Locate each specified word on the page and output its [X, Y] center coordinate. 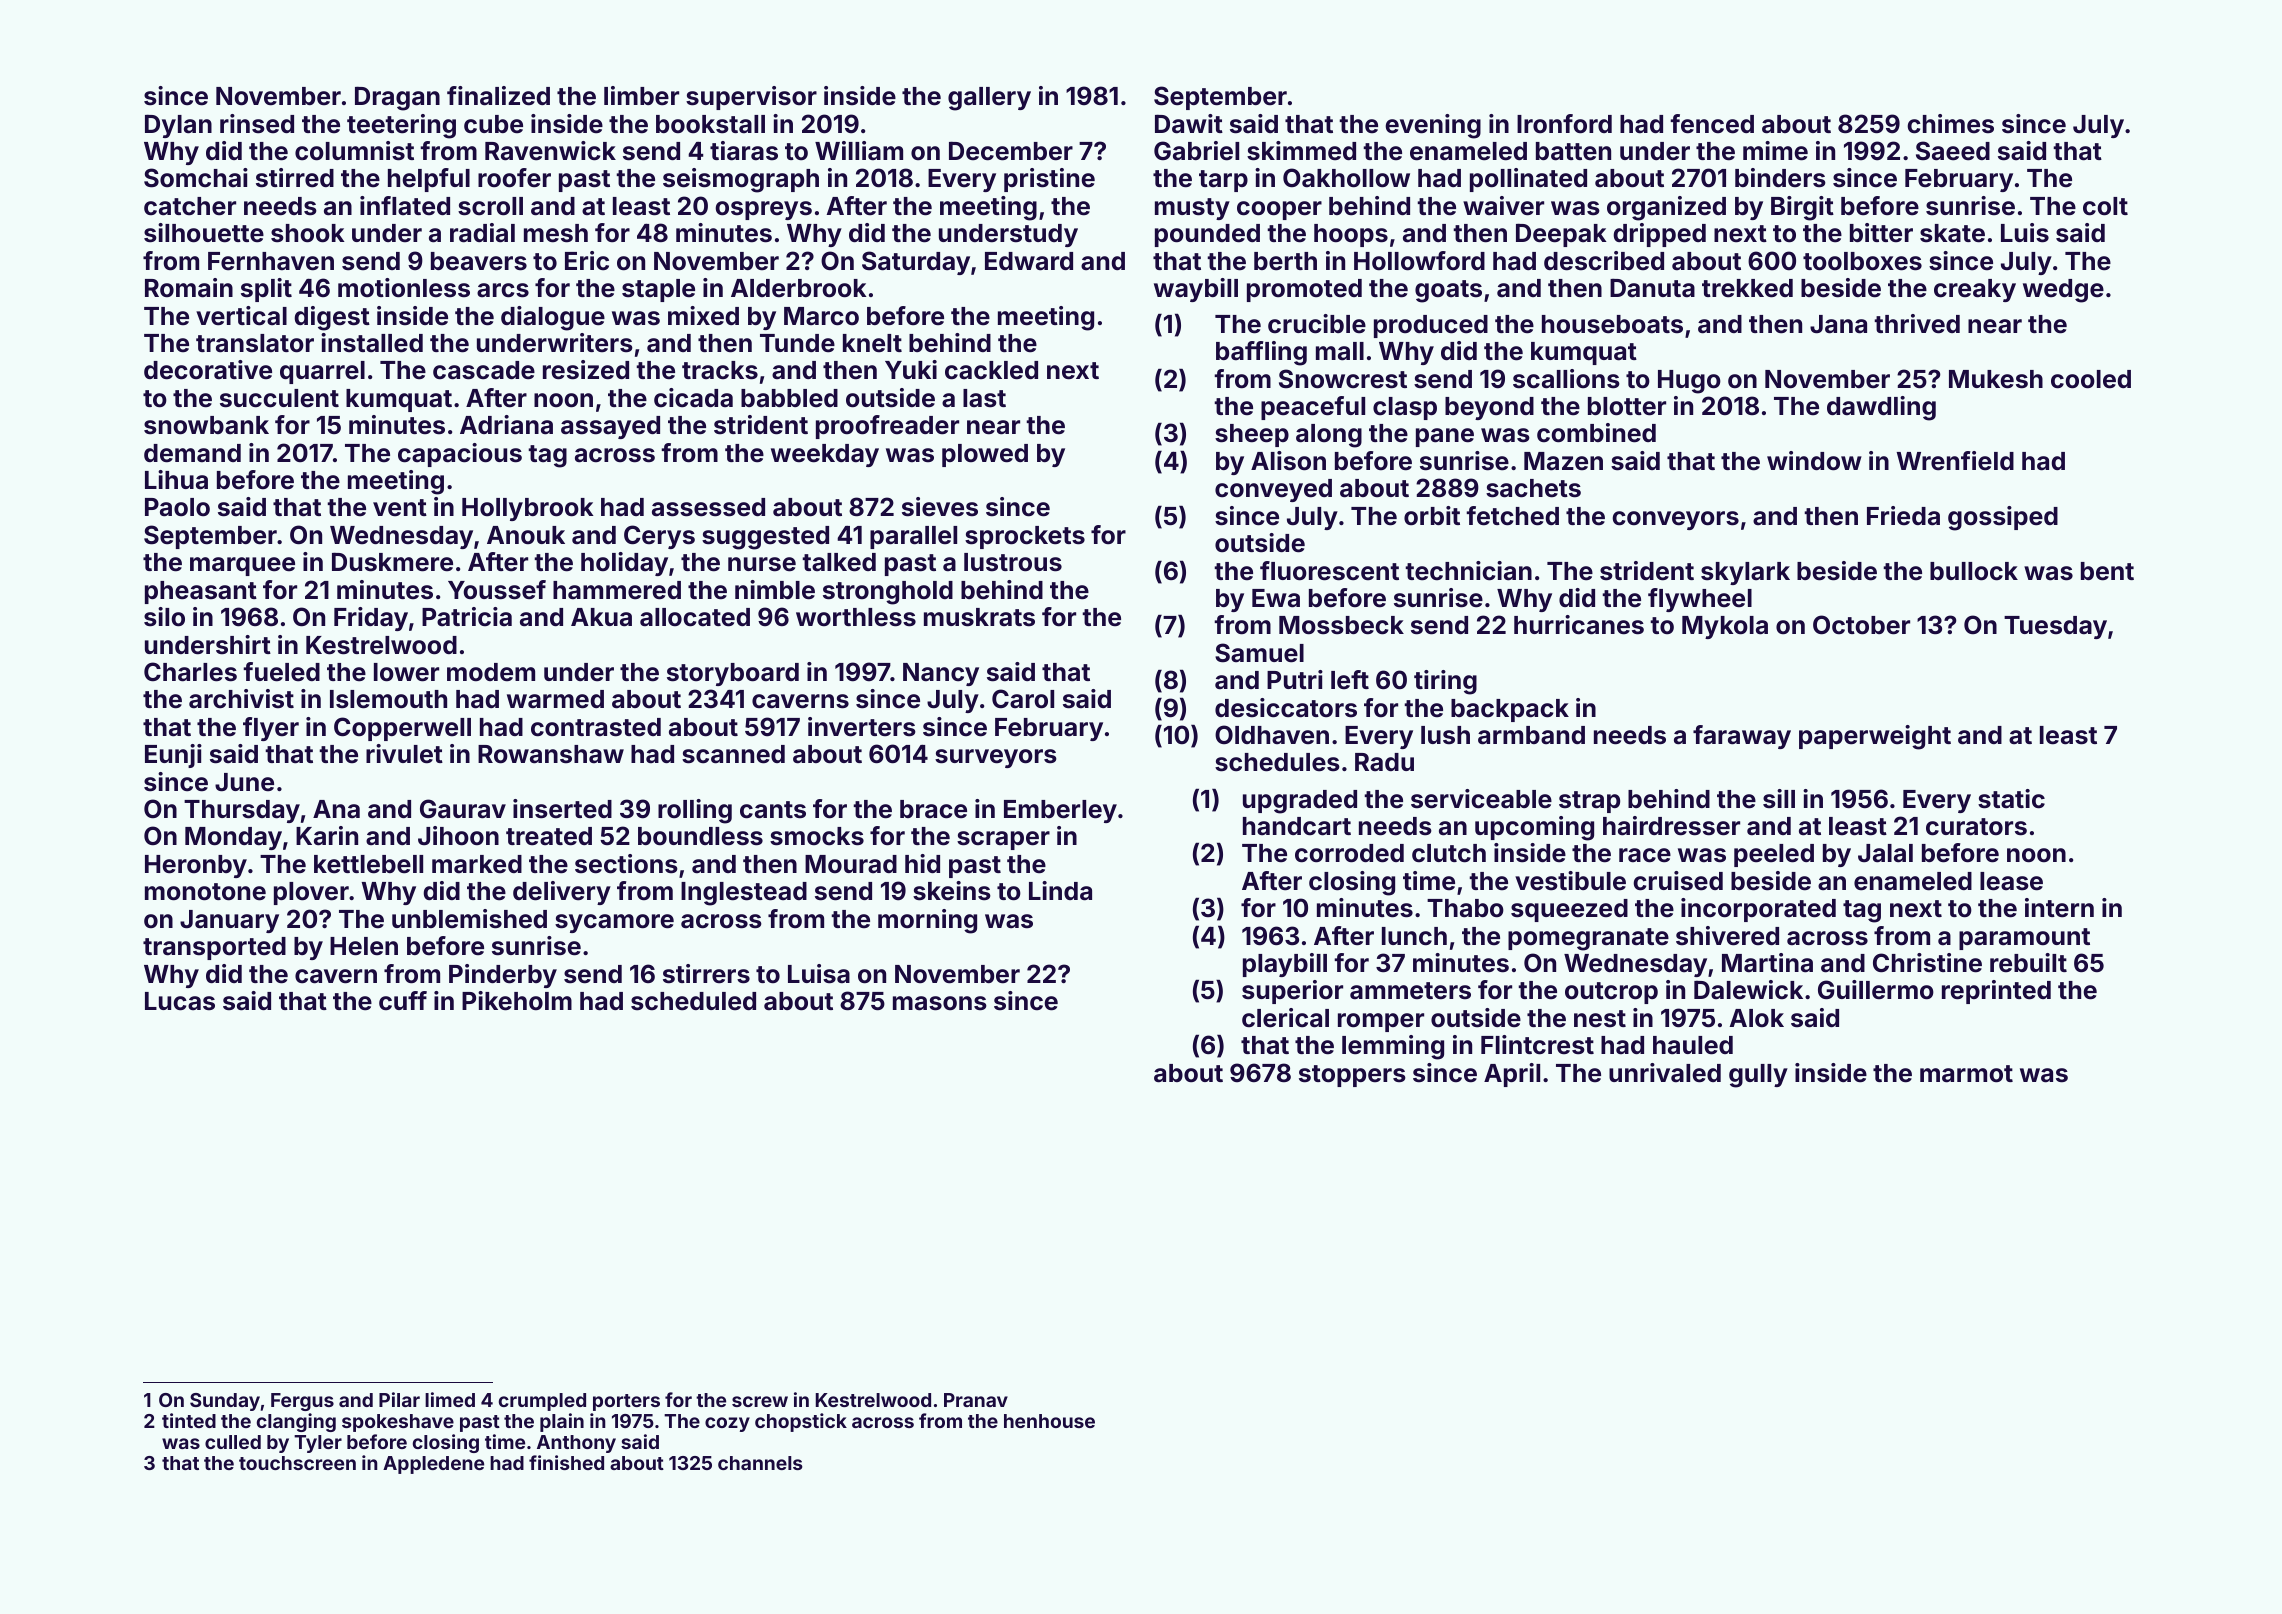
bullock [1974, 571]
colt [2105, 206]
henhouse [1049, 1421]
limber [641, 96]
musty [1192, 209]
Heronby [196, 866]
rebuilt [2028, 962]
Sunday [225, 1402]
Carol [1023, 699]
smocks [817, 836]
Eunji [173, 756]
